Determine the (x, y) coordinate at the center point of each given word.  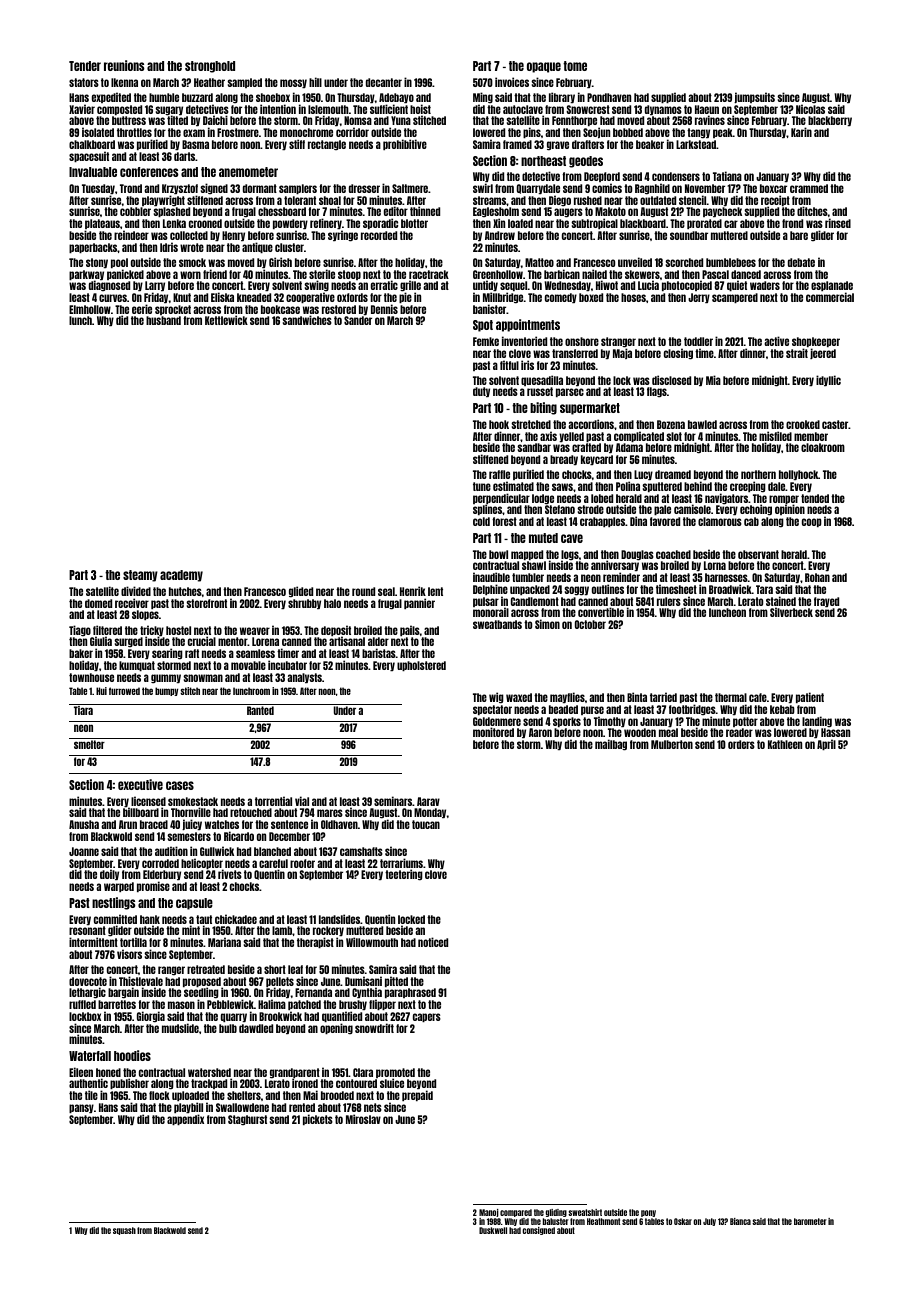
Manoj (489, 1213)
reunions (124, 65)
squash (124, 1231)
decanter (384, 82)
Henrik (413, 591)
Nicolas (810, 109)
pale (662, 510)
